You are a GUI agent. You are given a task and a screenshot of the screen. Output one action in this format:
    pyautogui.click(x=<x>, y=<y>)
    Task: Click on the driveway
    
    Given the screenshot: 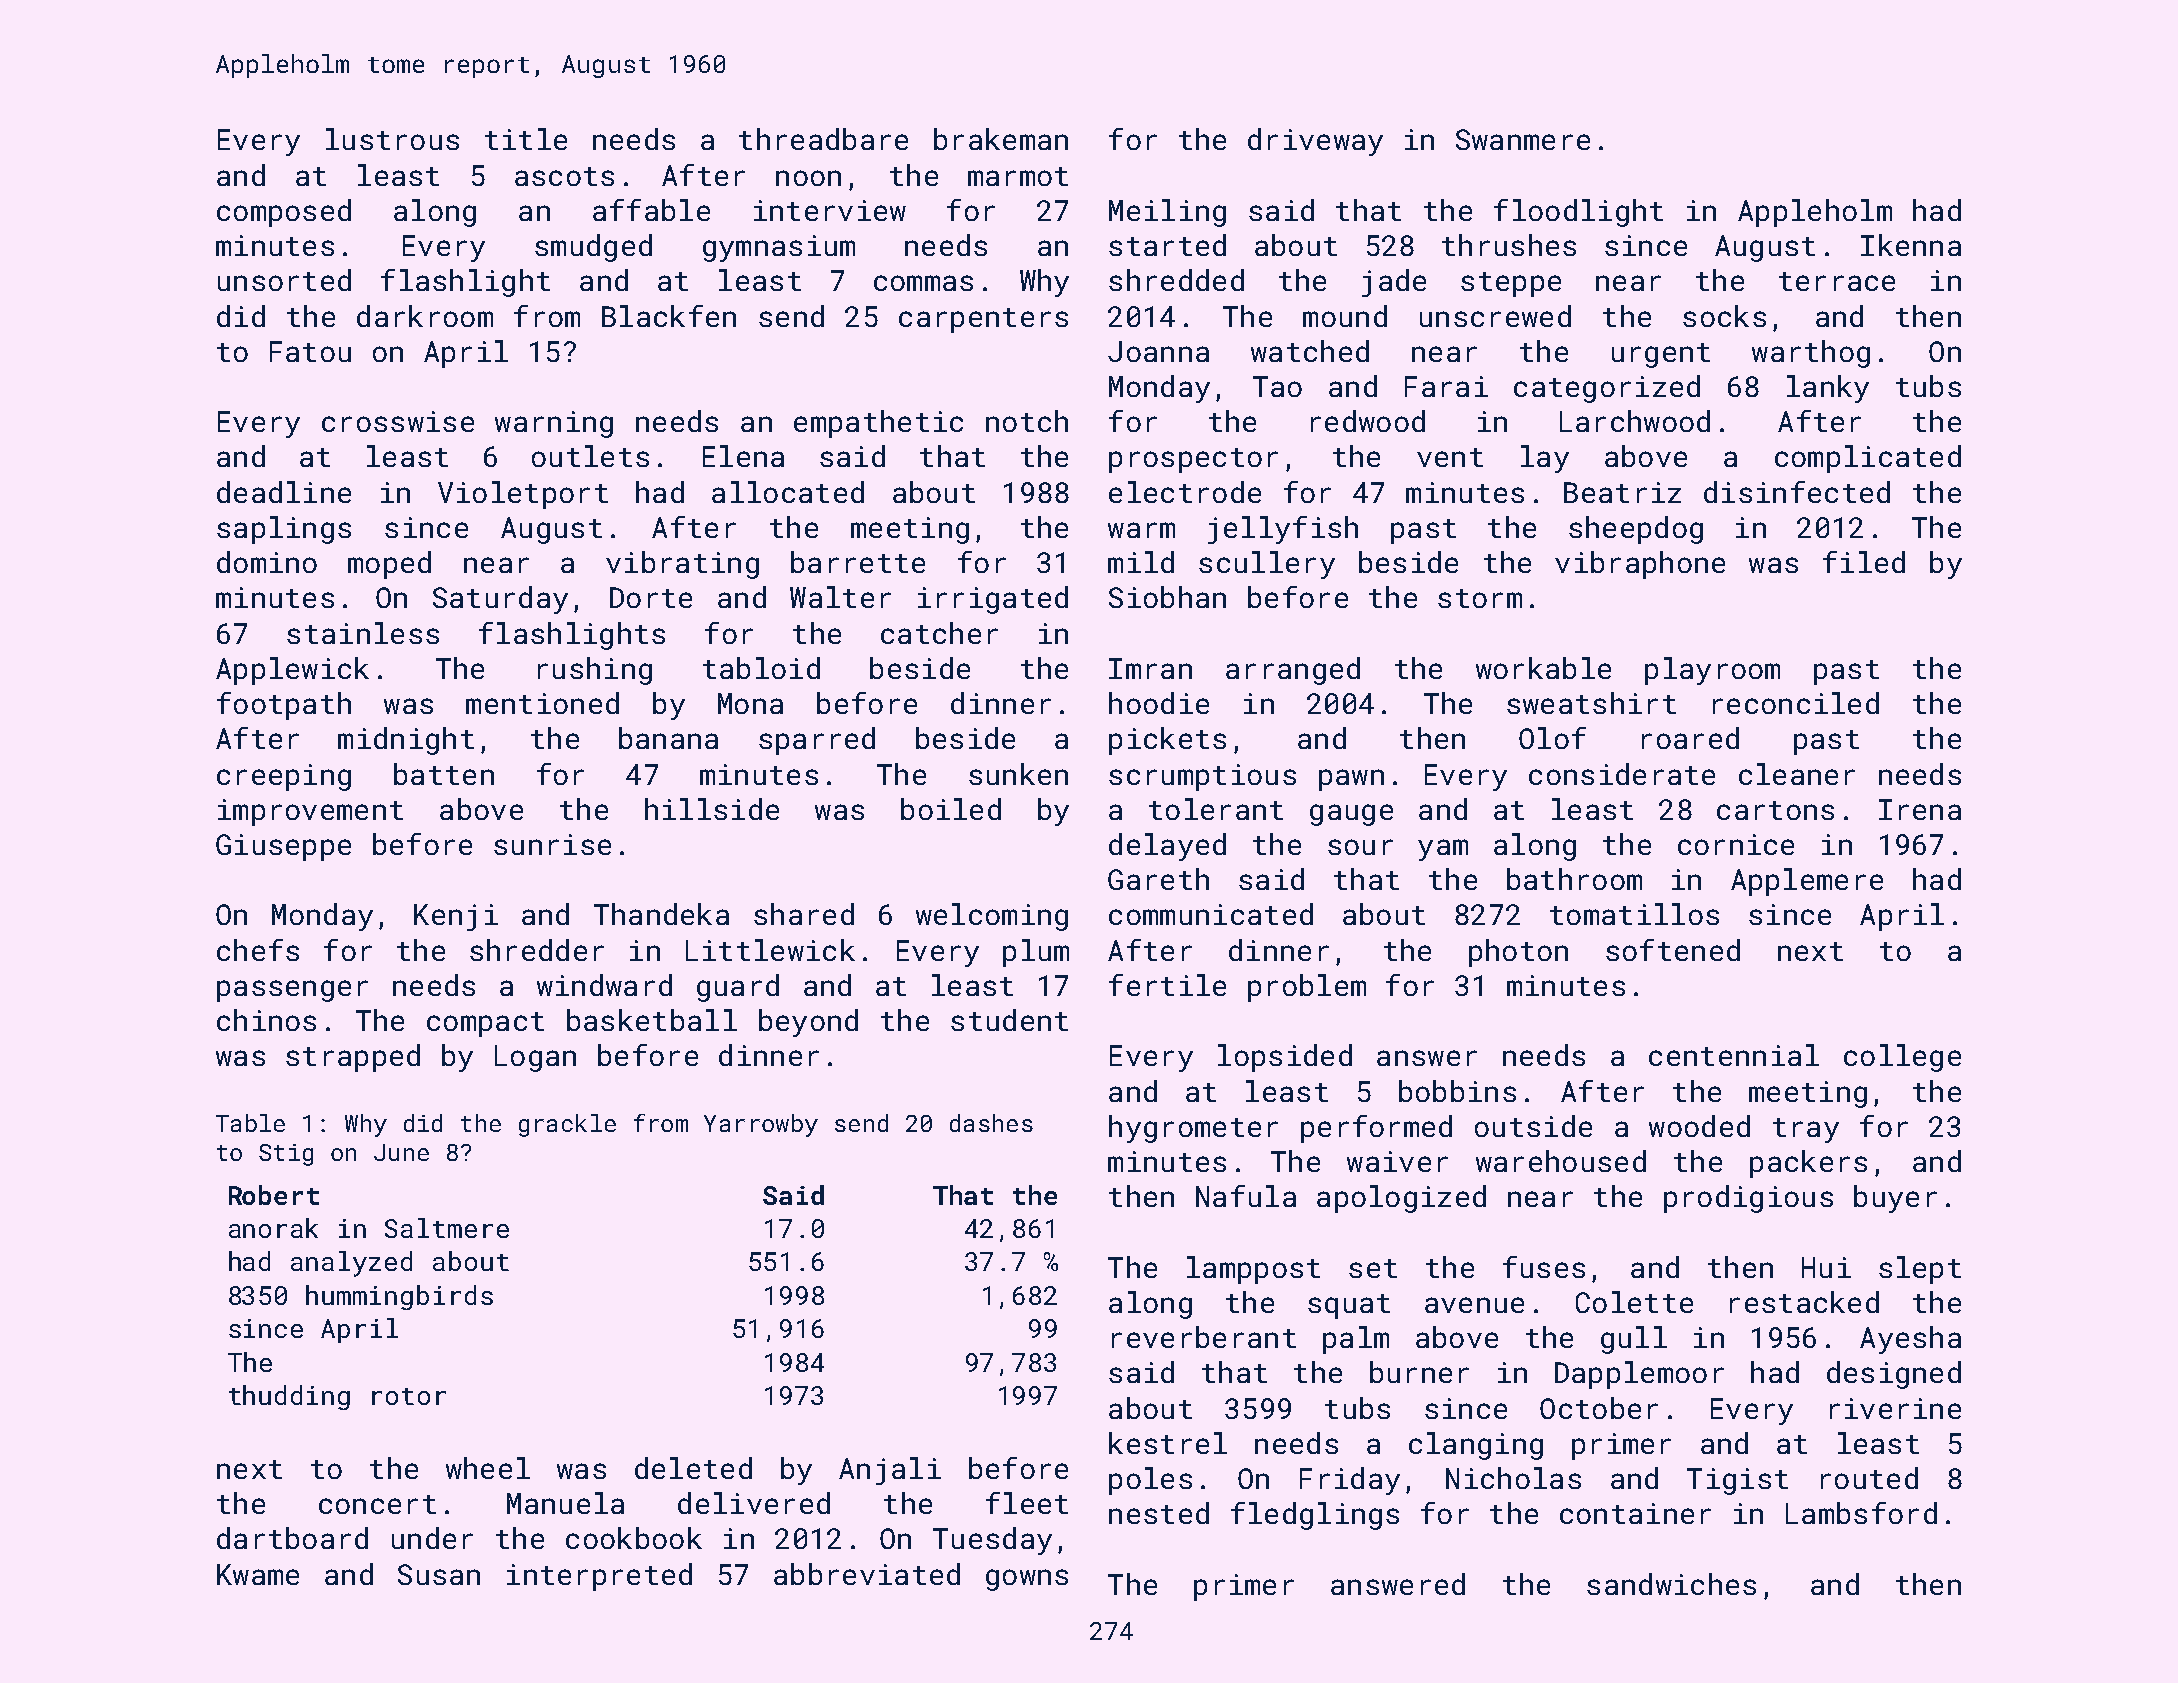 What is the action you would take?
    pyautogui.click(x=1315, y=142)
